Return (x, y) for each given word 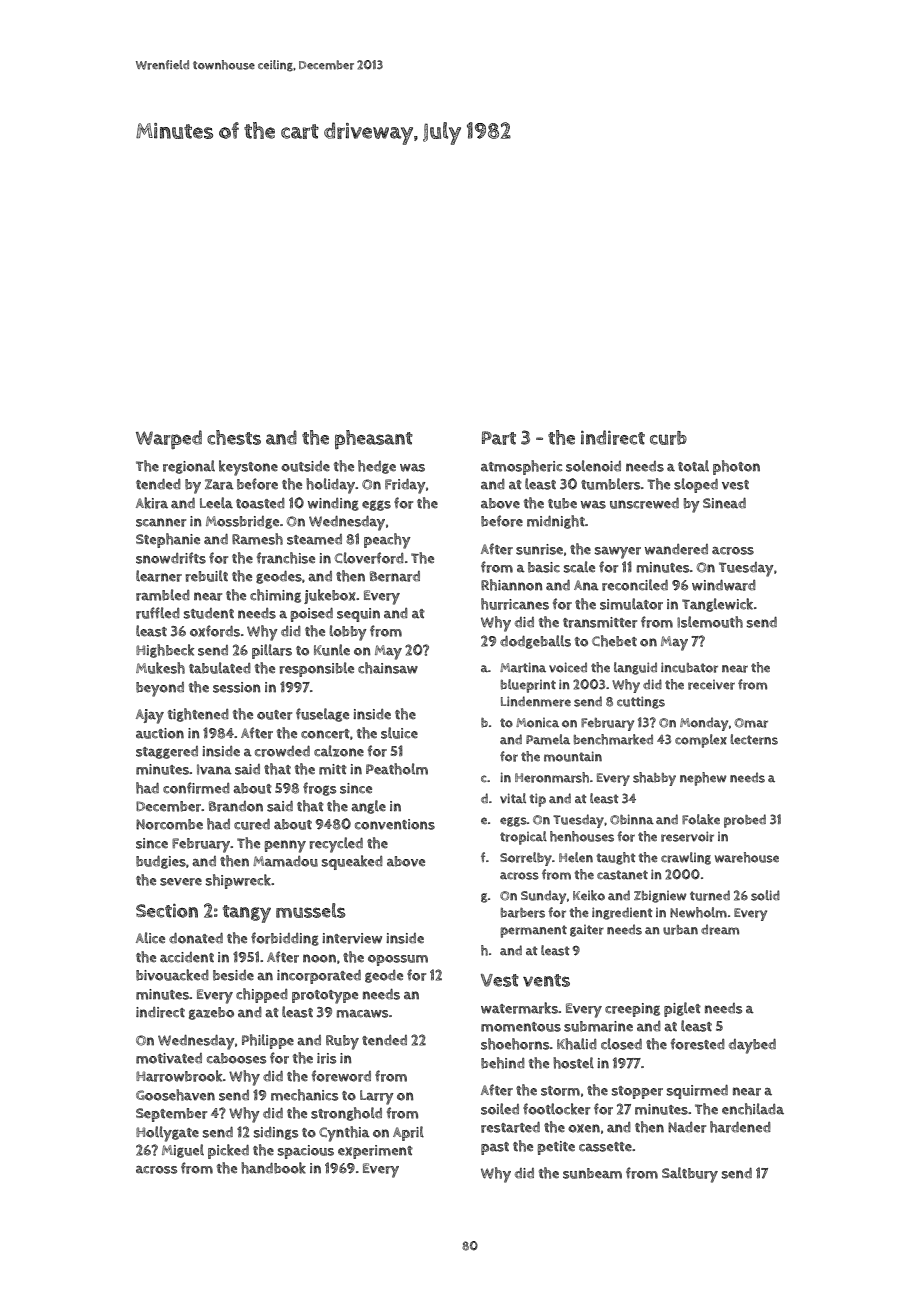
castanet (622, 875)
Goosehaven (175, 1095)
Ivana (214, 769)
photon (736, 467)
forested (698, 1044)
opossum (398, 960)
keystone (248, 468)
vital (513, 798)
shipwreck (238, 881)
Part (499, 438)
